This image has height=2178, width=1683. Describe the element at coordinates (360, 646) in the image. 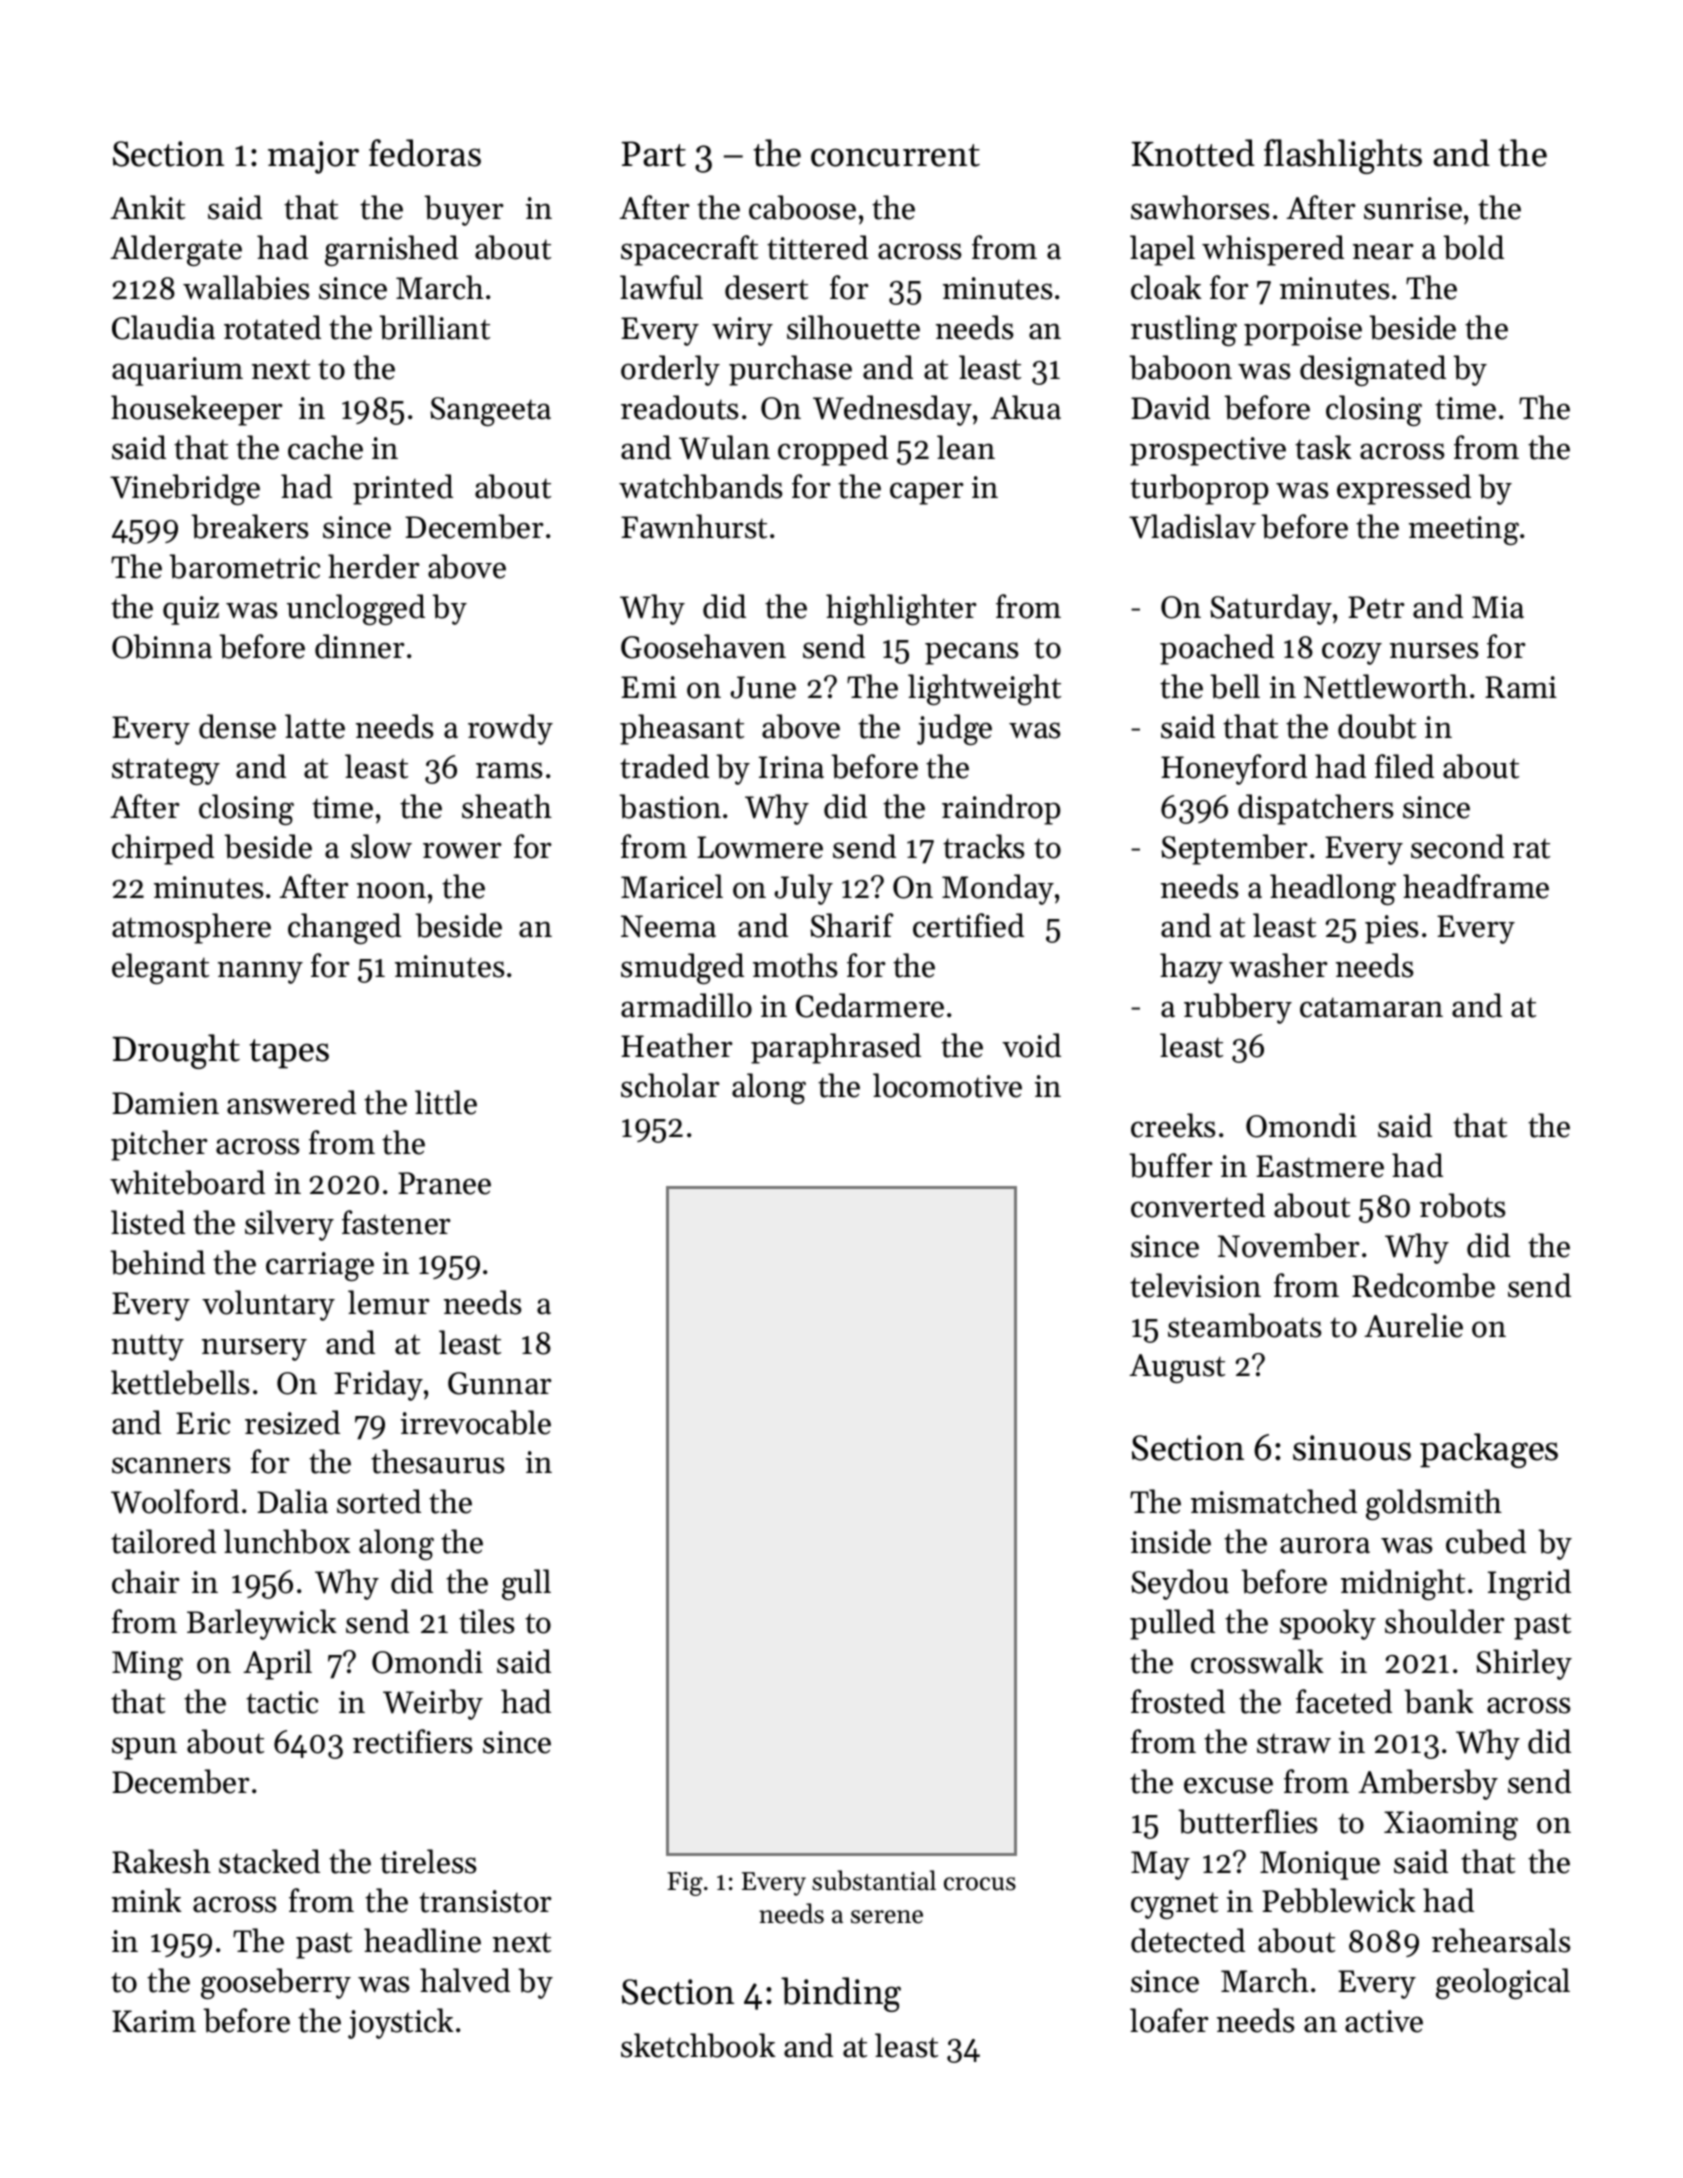

I see `dinner` at that location.
